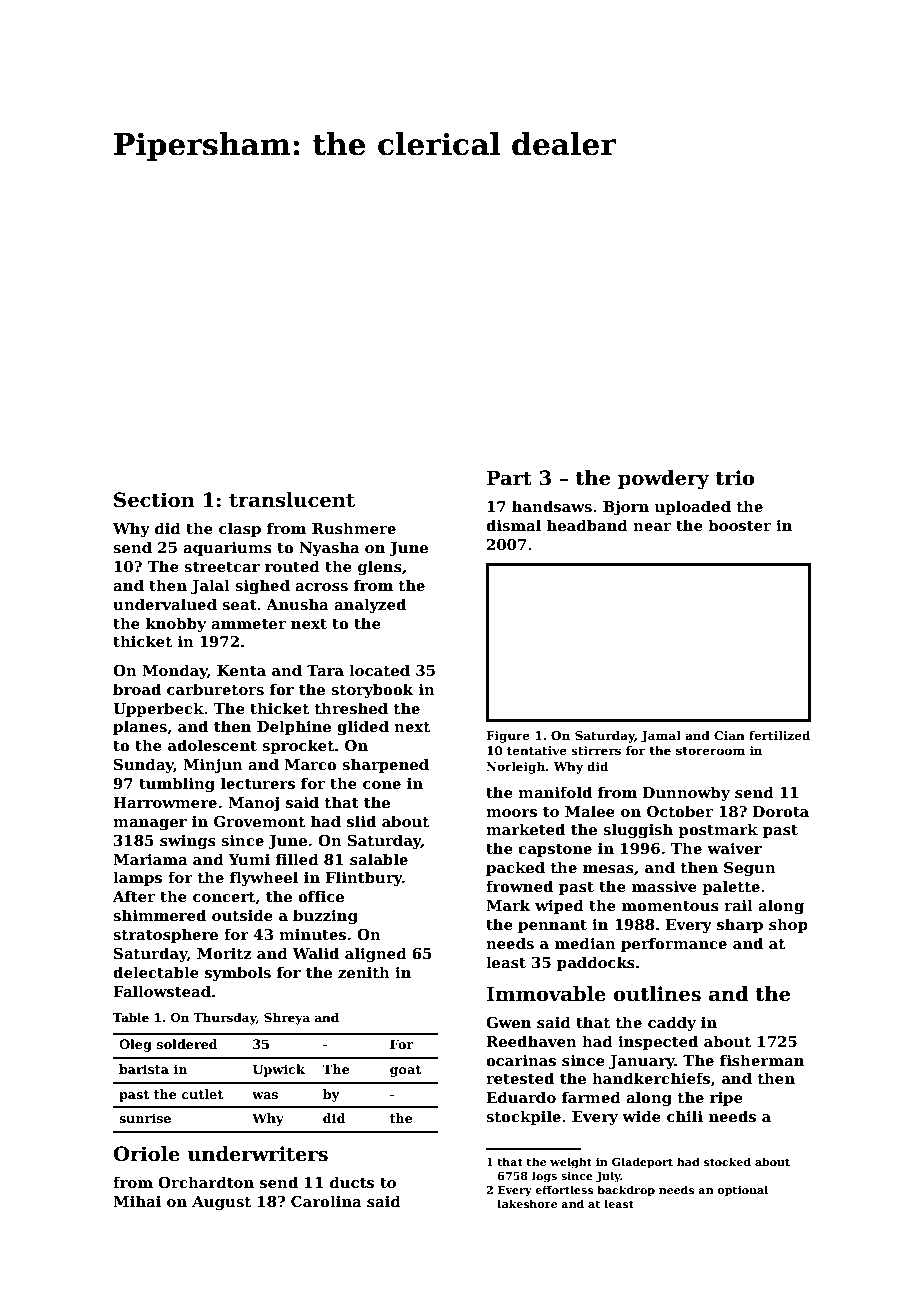 Image resolution: width=924 pixels, height=1311 pixels. I want to click on Section, so click(154, 500).
